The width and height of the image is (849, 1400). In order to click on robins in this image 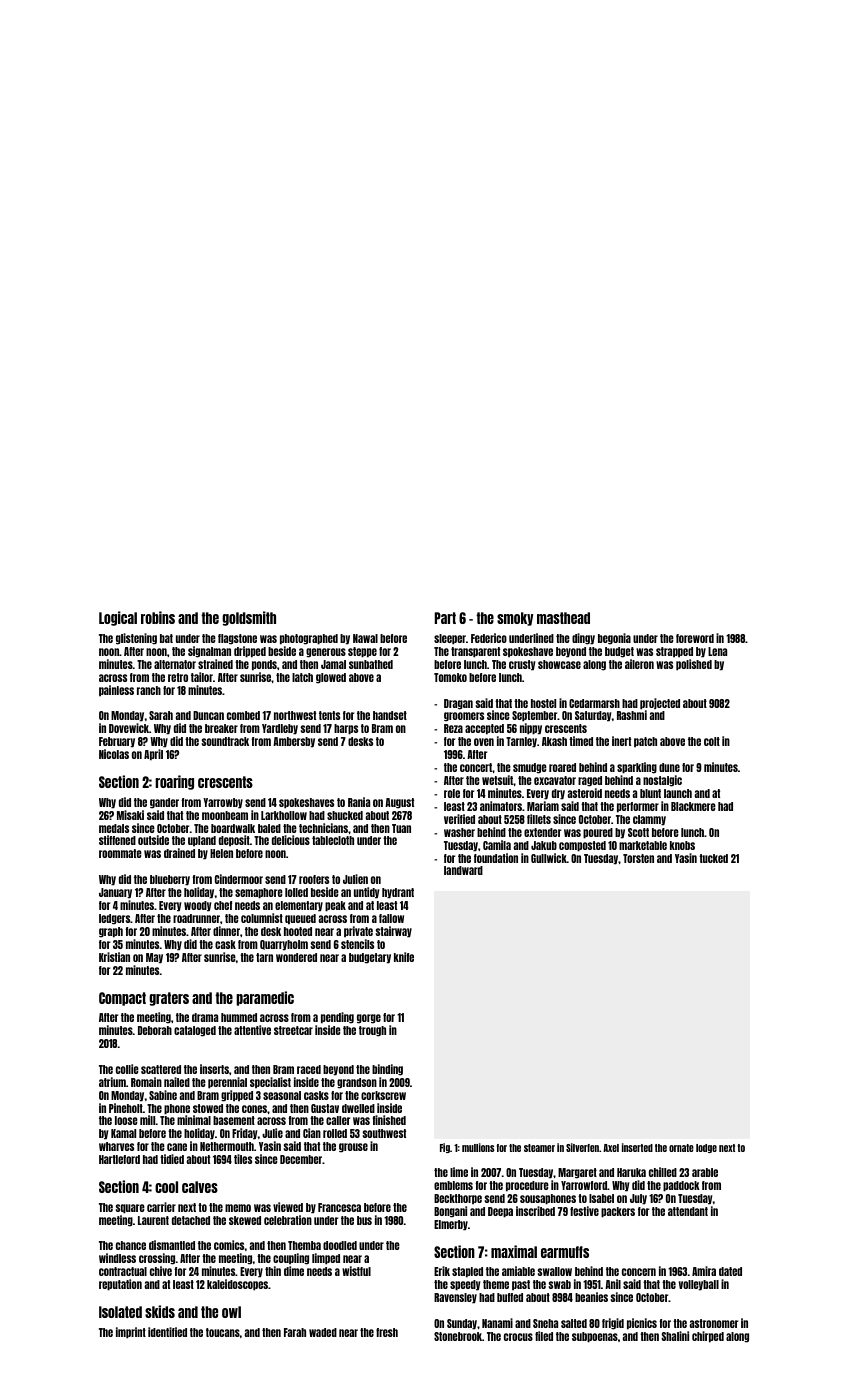, I will do `click(158, 617)`.
